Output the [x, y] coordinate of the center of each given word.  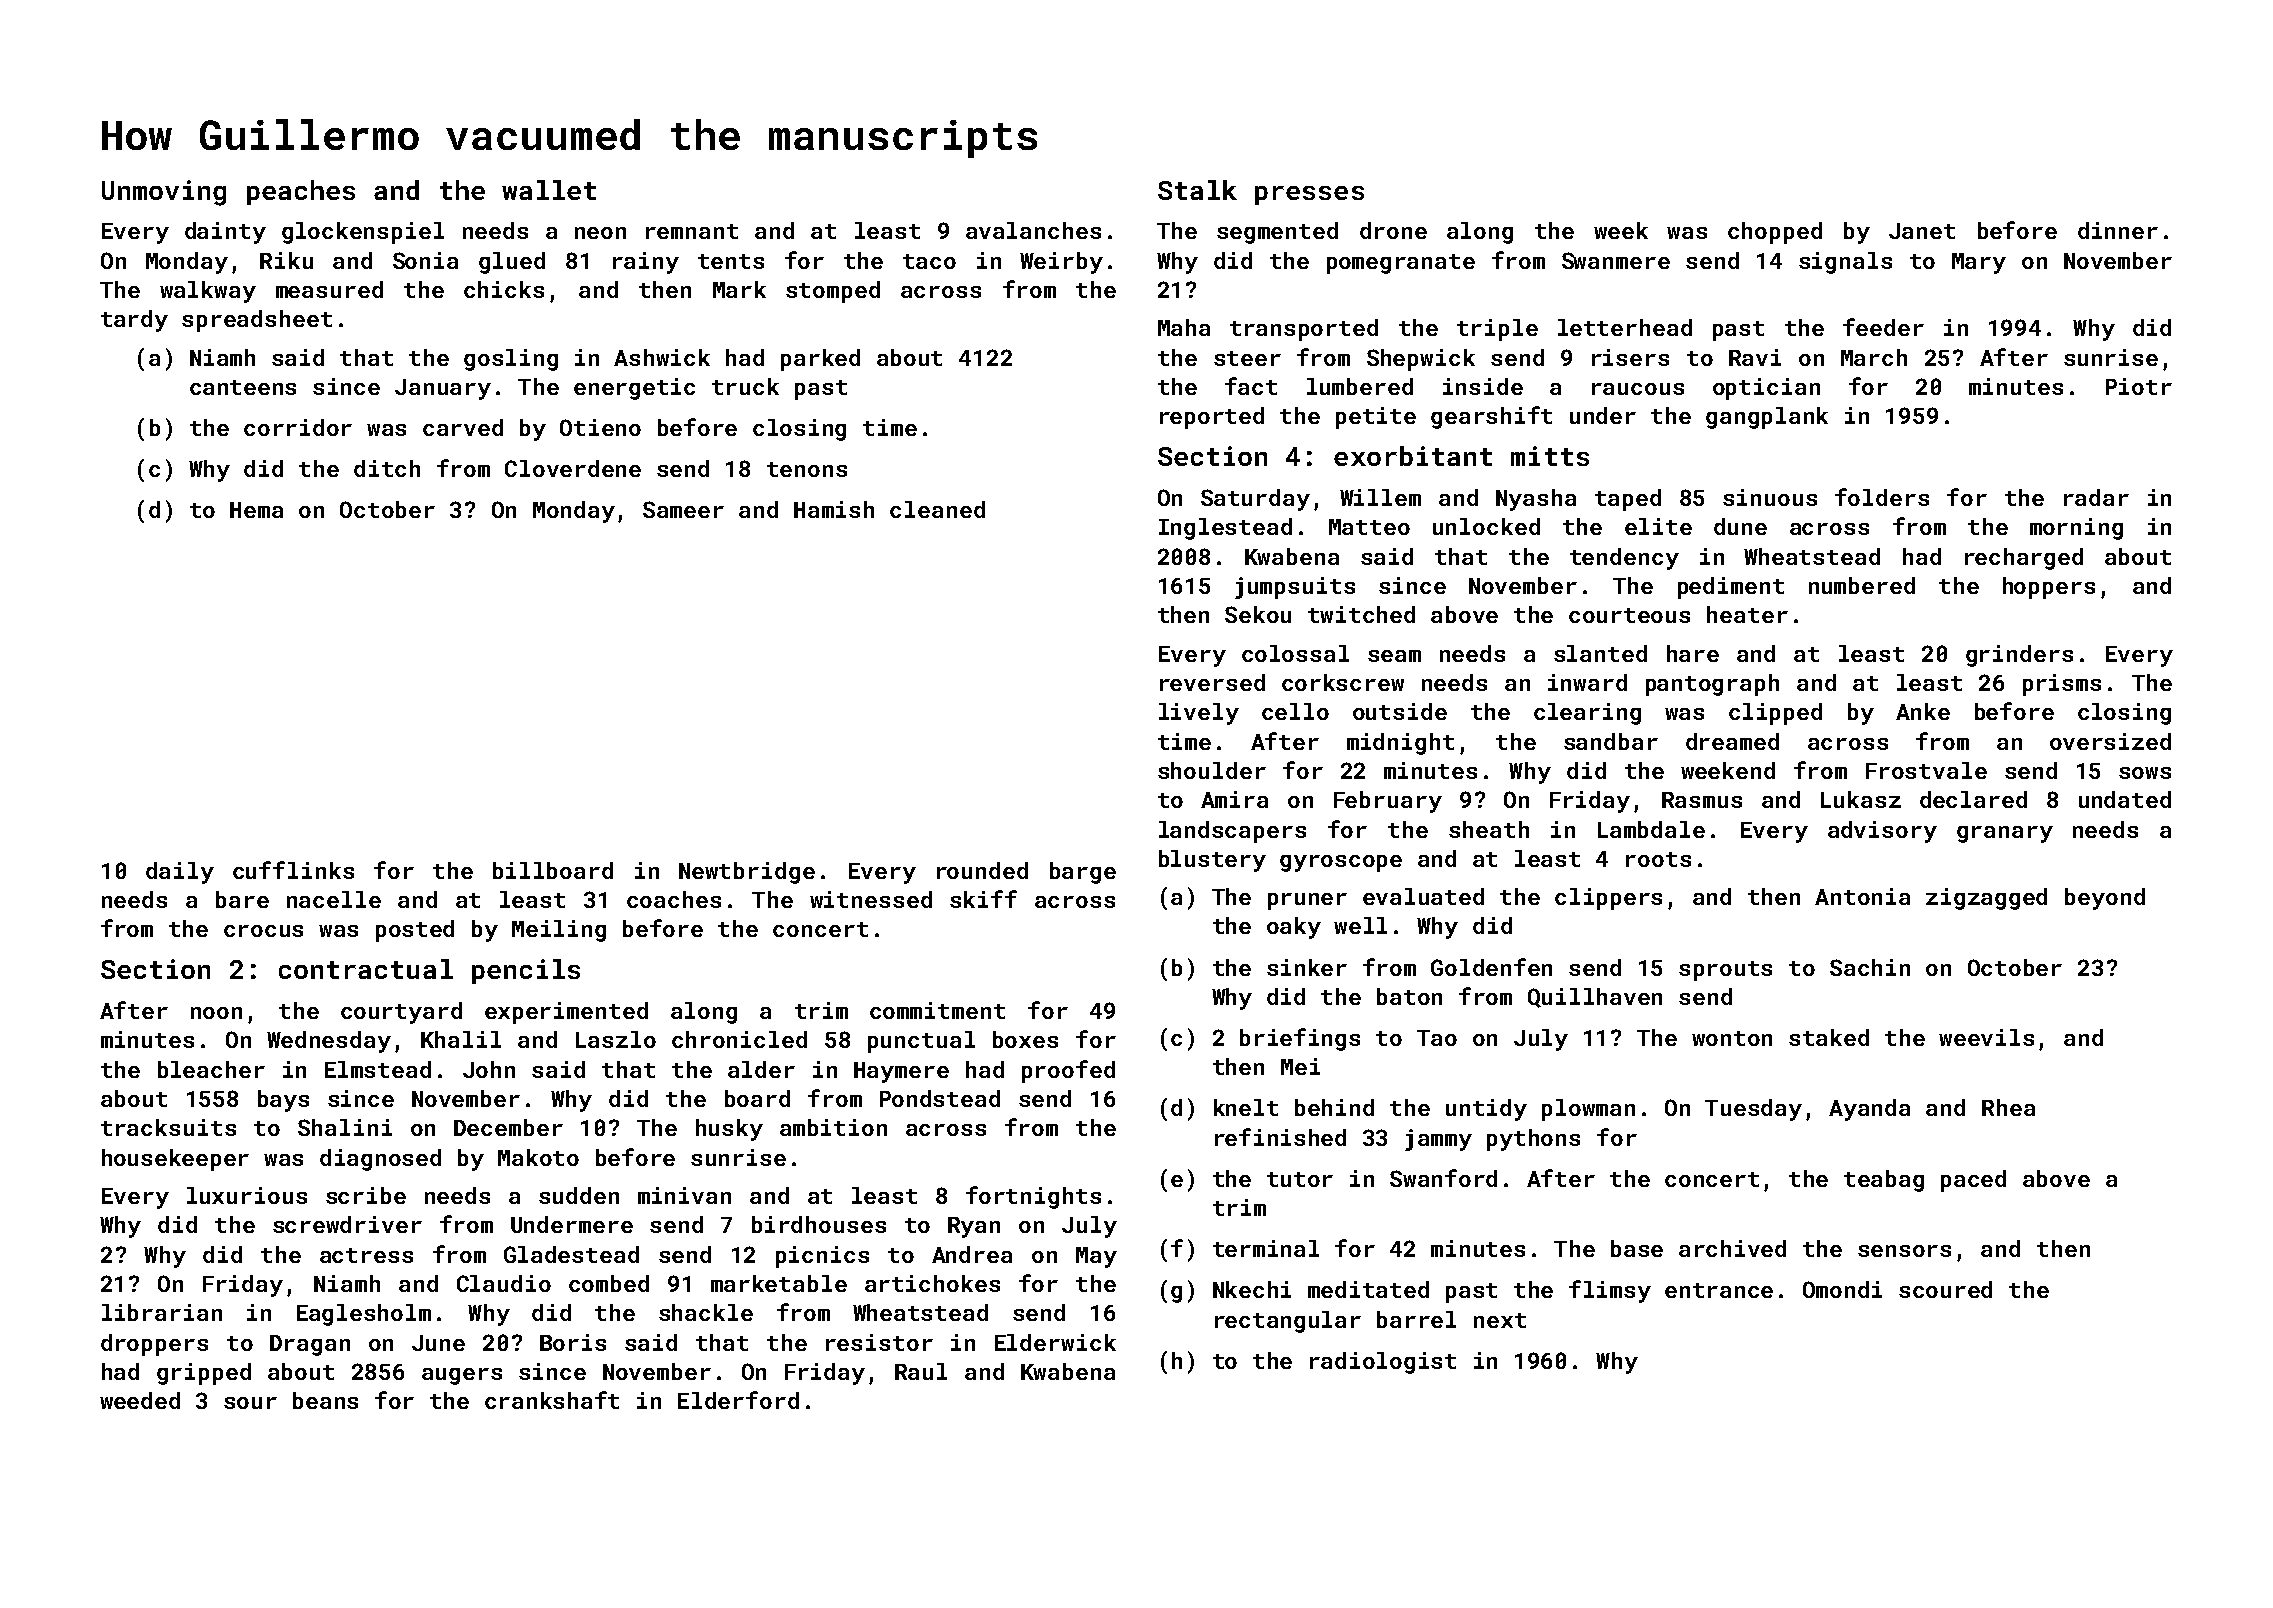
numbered [1862, 585]
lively [1199, 714]
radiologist [1383, 1363]
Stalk [1197, 190]
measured [329, 289]
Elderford [738, 1400]
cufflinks [293, 870]
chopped [1775, 233]
